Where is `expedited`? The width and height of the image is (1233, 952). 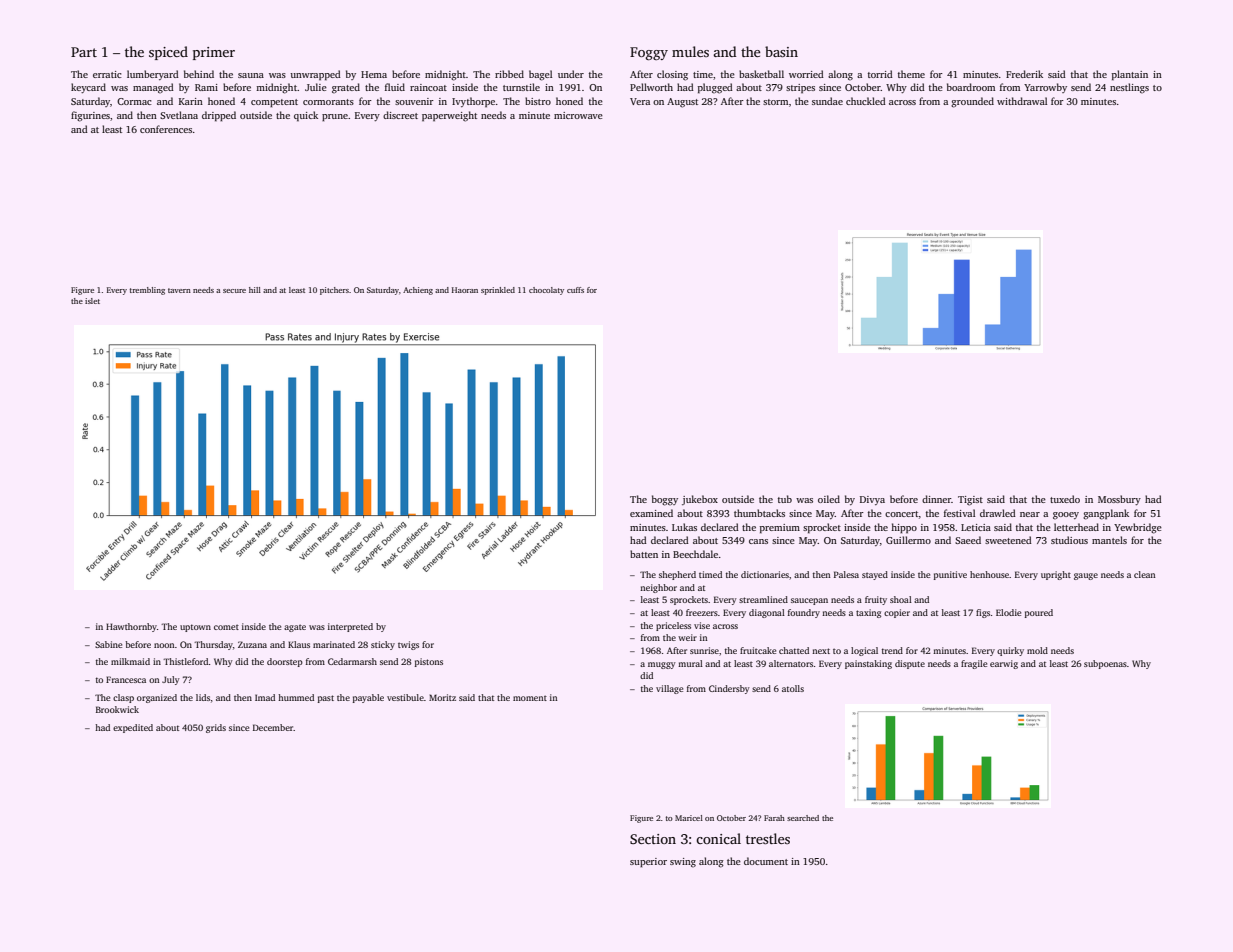
expedited is located at coordinates (133, 728).
